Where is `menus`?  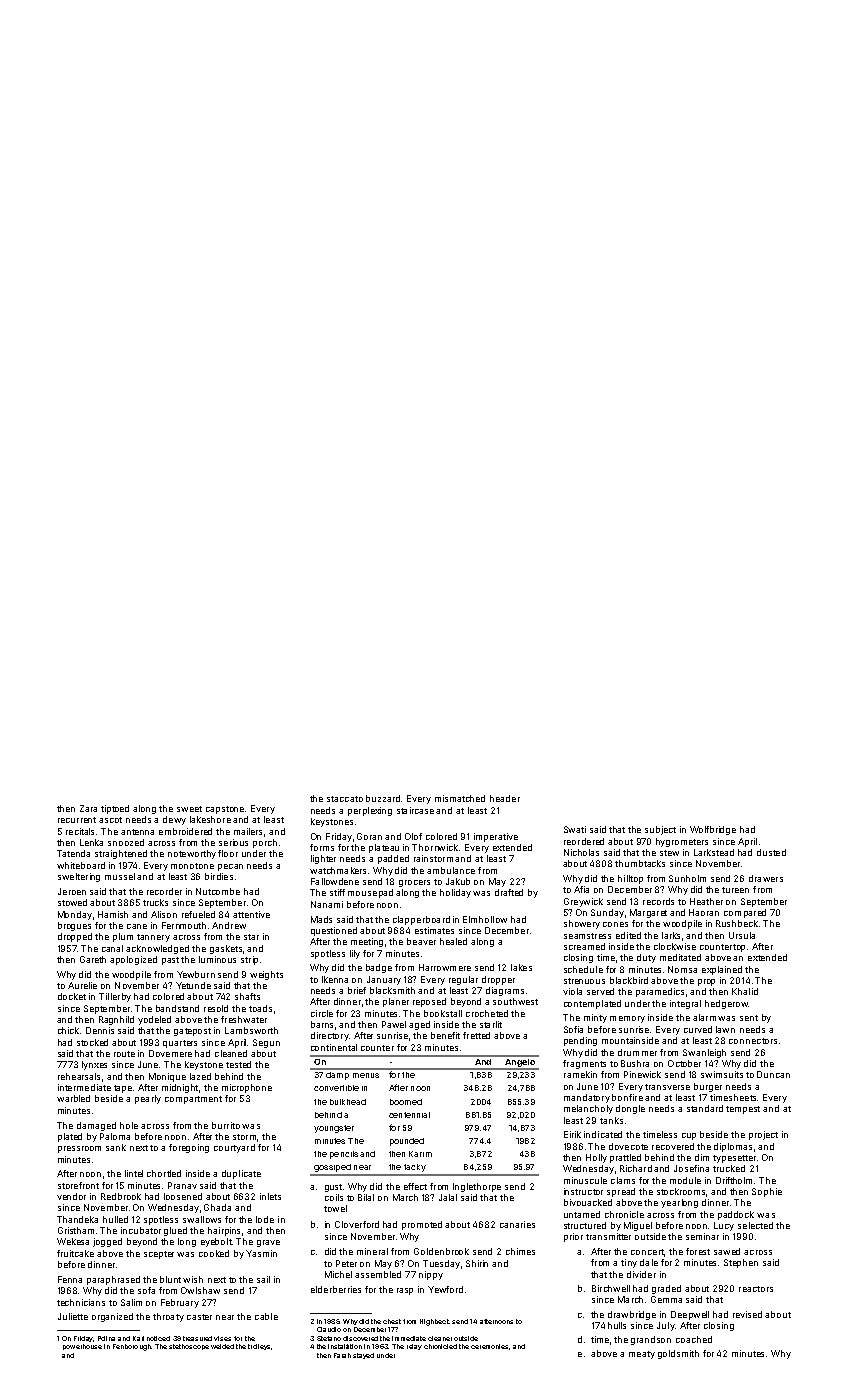 menus is located at coordinates (366, 1075).
